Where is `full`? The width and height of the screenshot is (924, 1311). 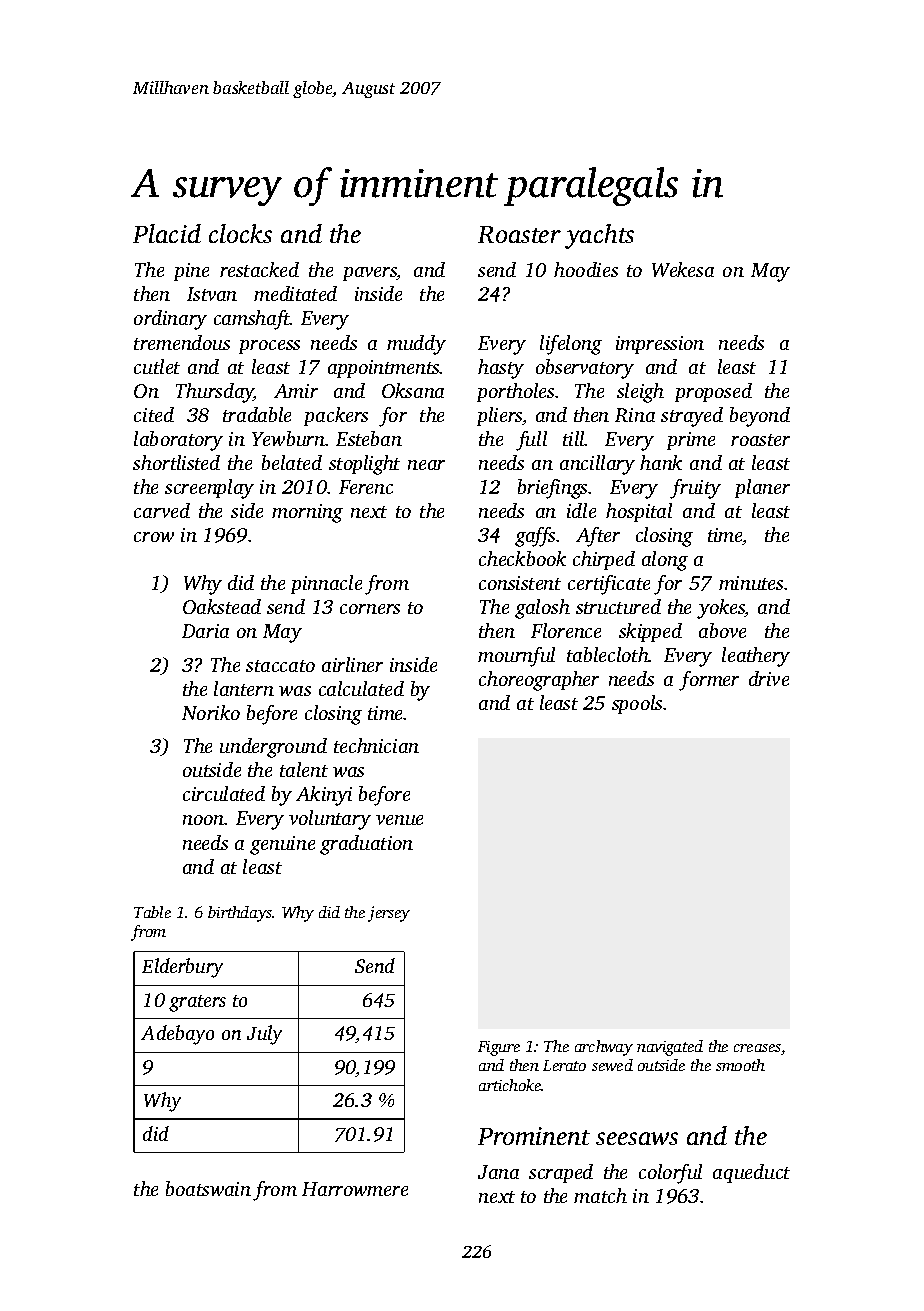
full is located at coordinates (531, 441).
